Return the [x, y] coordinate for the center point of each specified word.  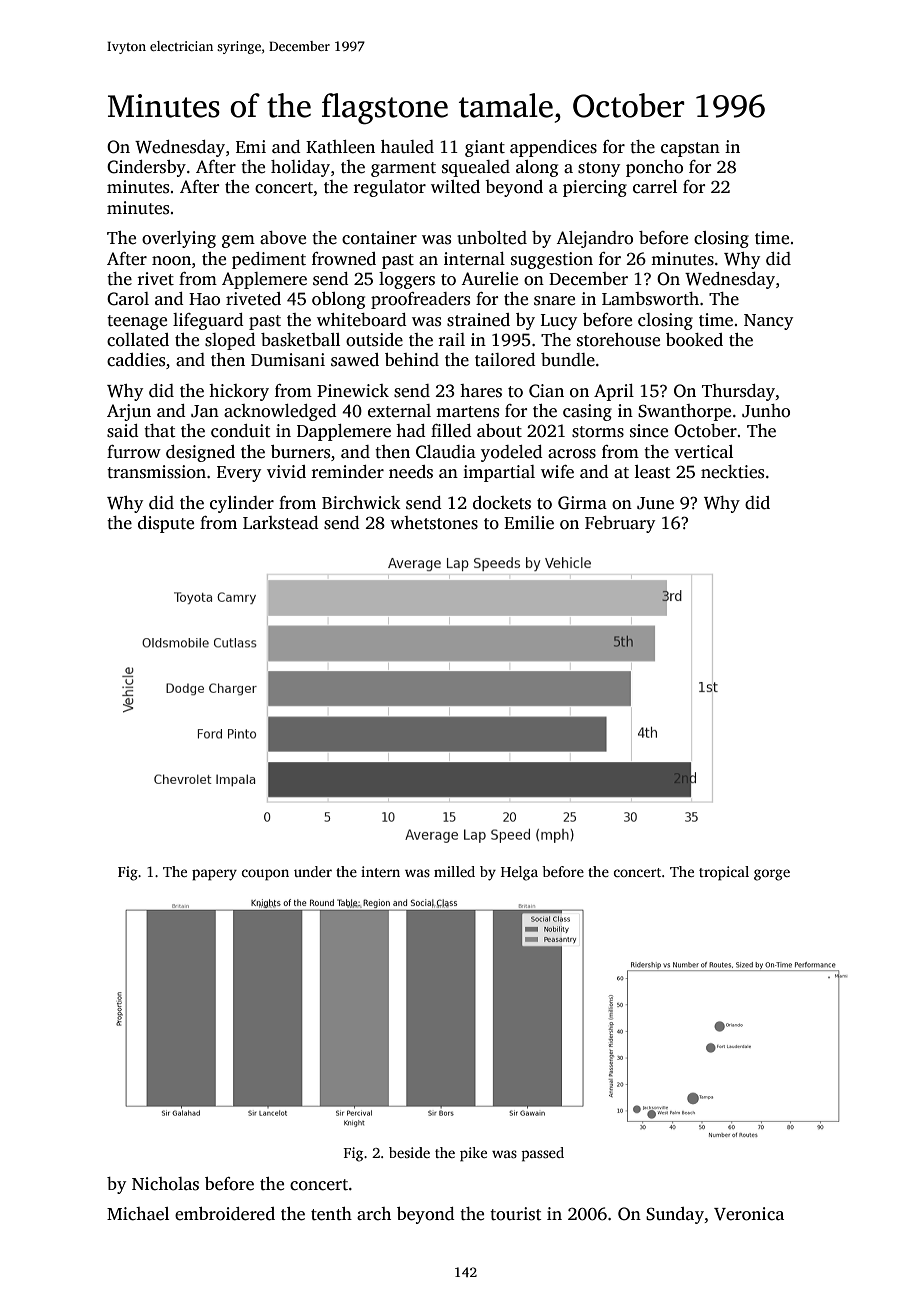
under [313, 871]
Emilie [529, 523]
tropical [724, 873]
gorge [772, 875]
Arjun [129, 412]
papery [214, 875]
